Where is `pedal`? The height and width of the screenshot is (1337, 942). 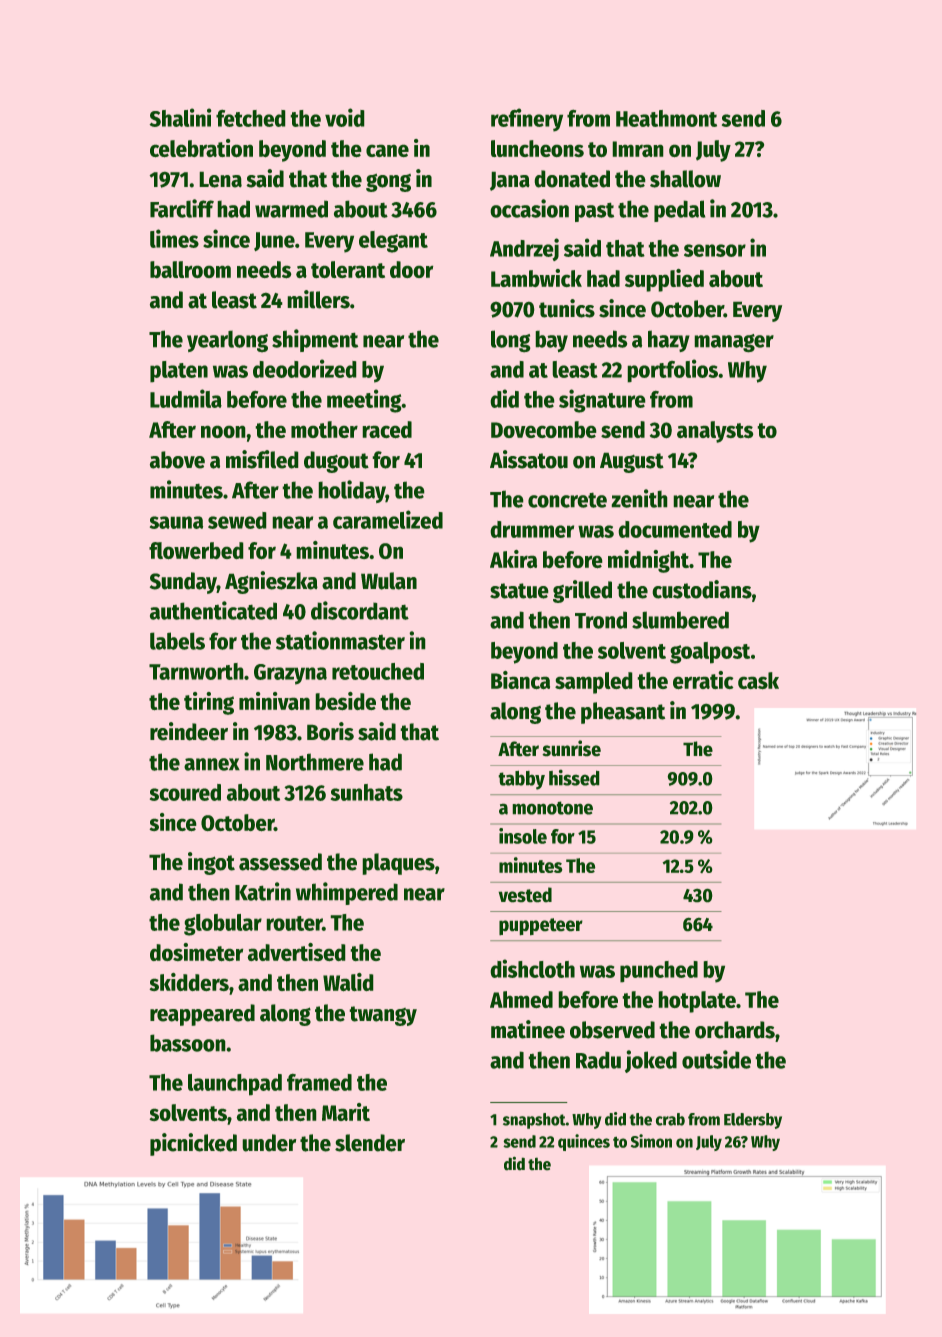 pedal is located at coordinates (679, 211).
